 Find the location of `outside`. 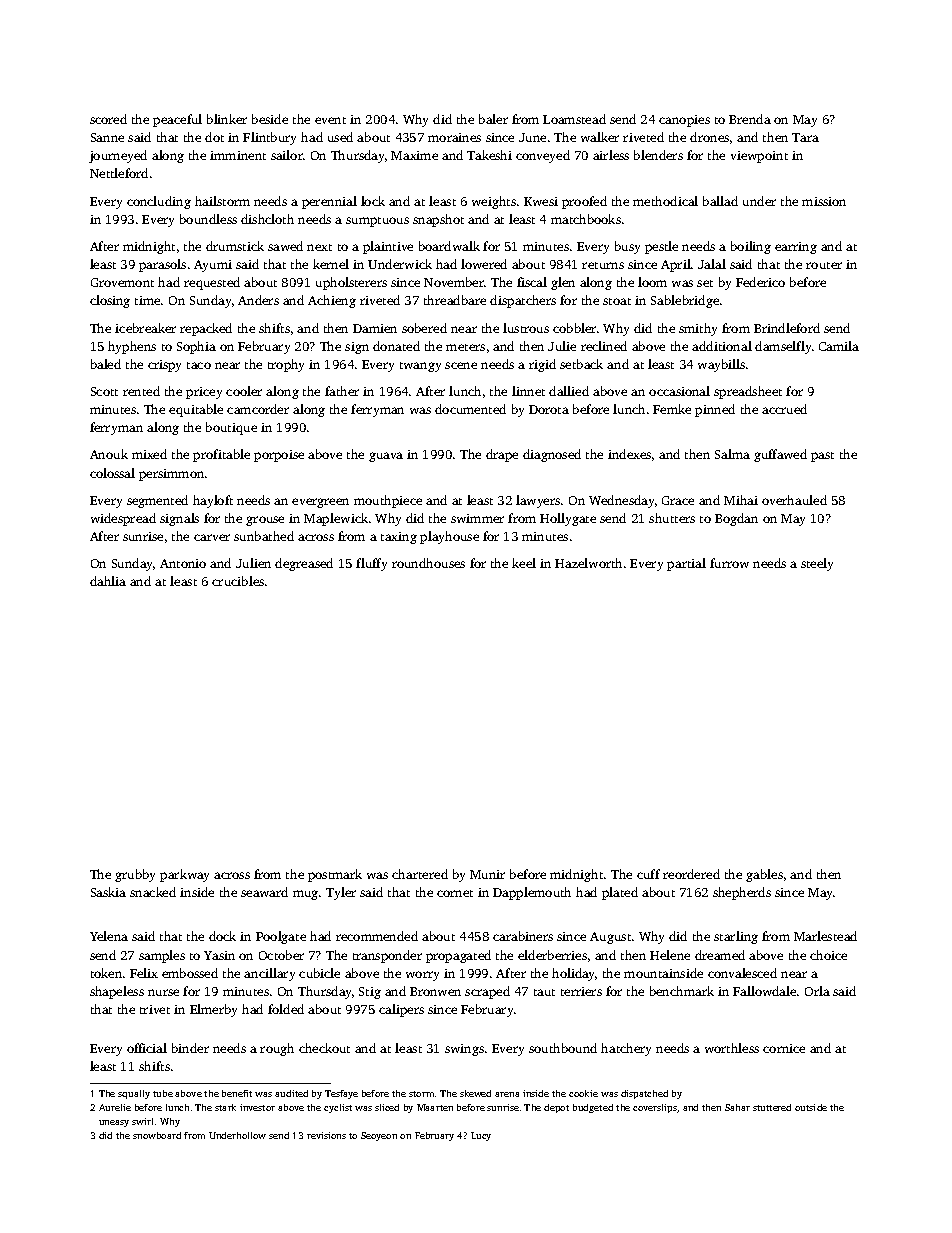

outside is located at coordinates (811, 1107).
